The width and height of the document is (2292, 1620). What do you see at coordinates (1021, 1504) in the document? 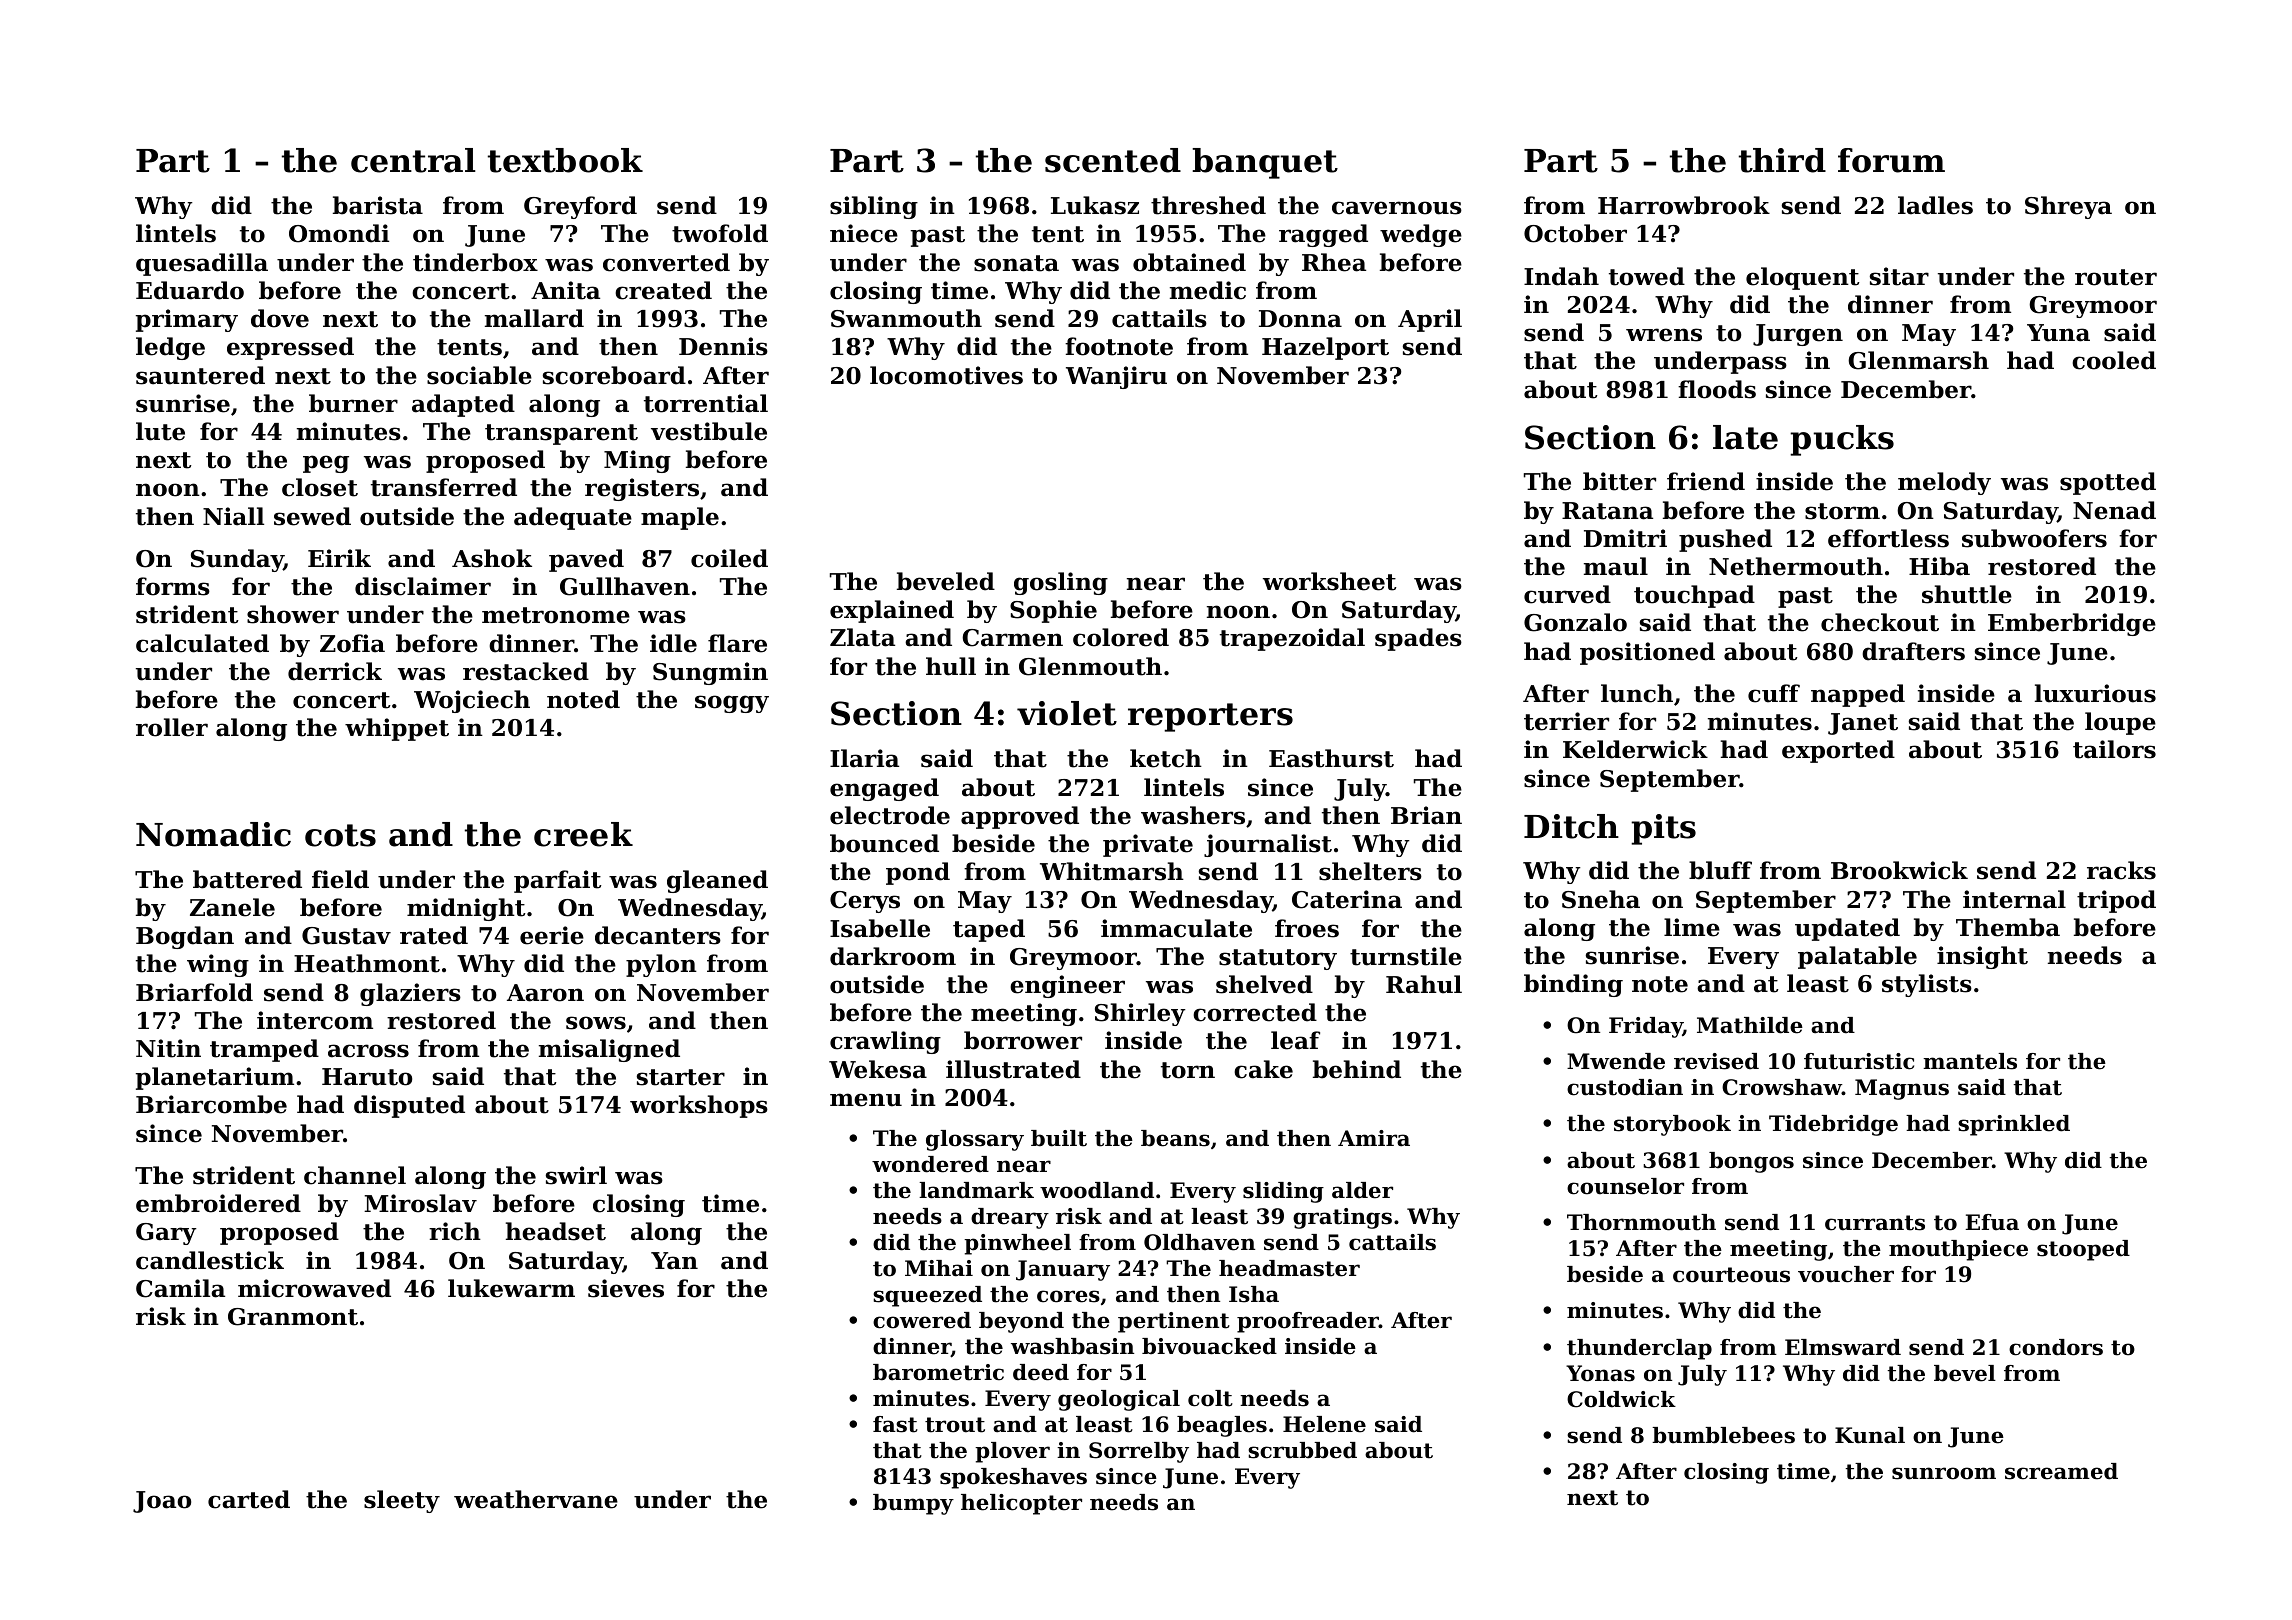
I see `helicopter` at bounding box center [1021, 1504].
